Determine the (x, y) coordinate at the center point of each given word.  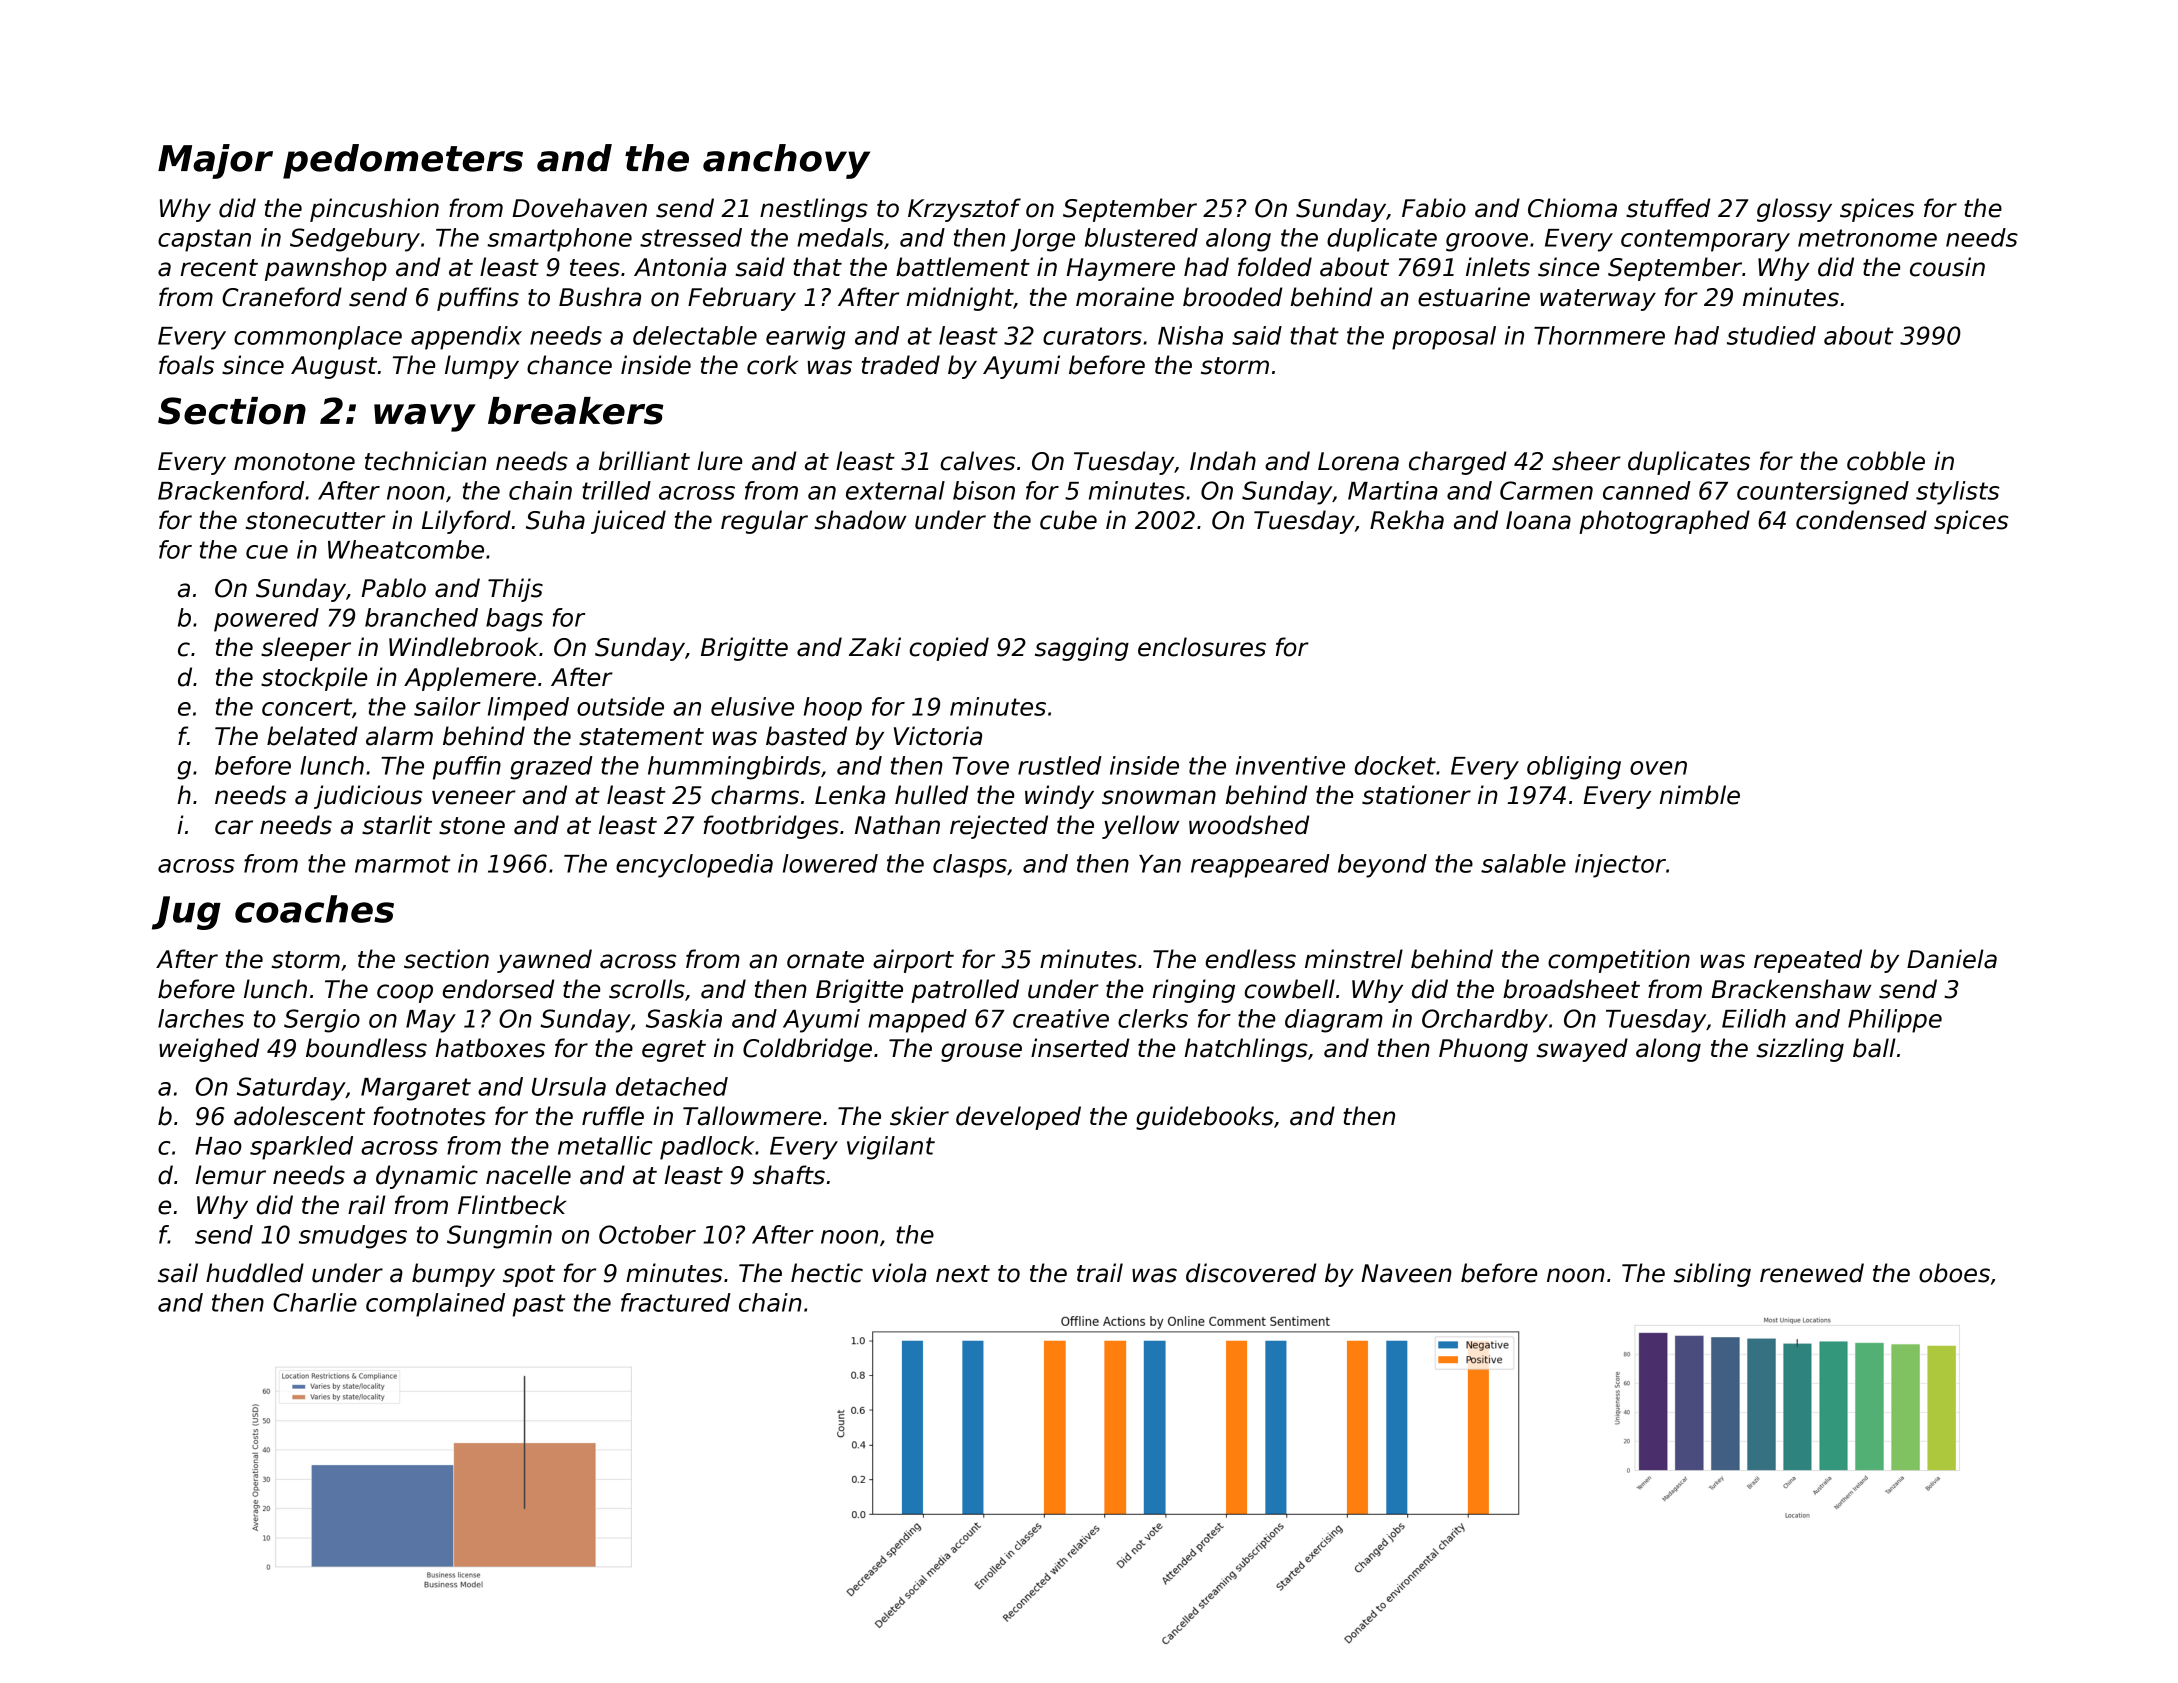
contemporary (1705, 240)
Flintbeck (512, 1205)
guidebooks (1205, 1118)
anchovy (786, 161)
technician (425, 461)
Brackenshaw (1791, 989)
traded (901, 365)
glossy (1794, 210)
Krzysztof (964, 210)
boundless (366, 1048)
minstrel (1354, 959)
